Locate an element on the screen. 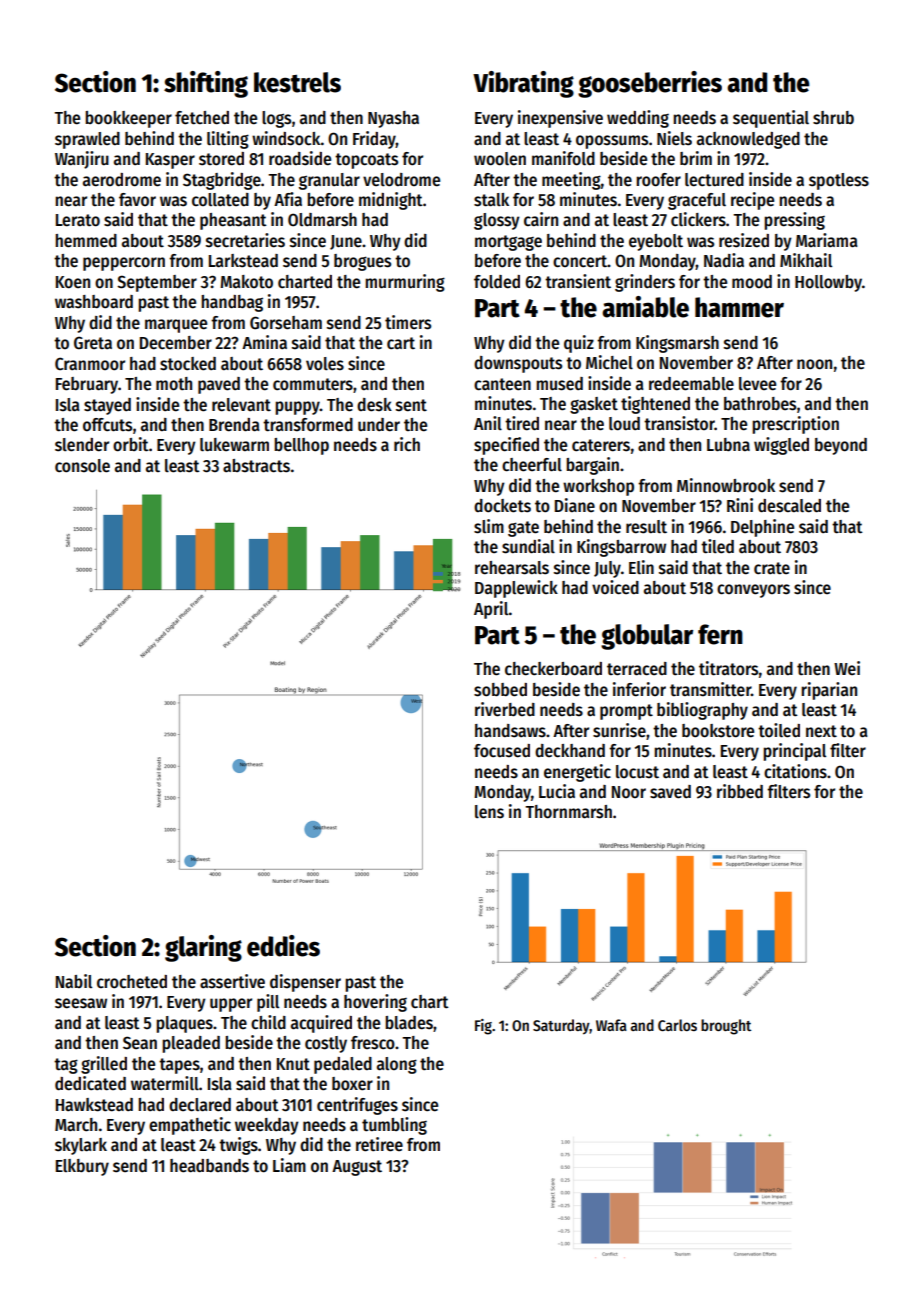 The height and width of the screenshot is (1308, 924). Thornmarsh is located at coordinates (568, 812).
